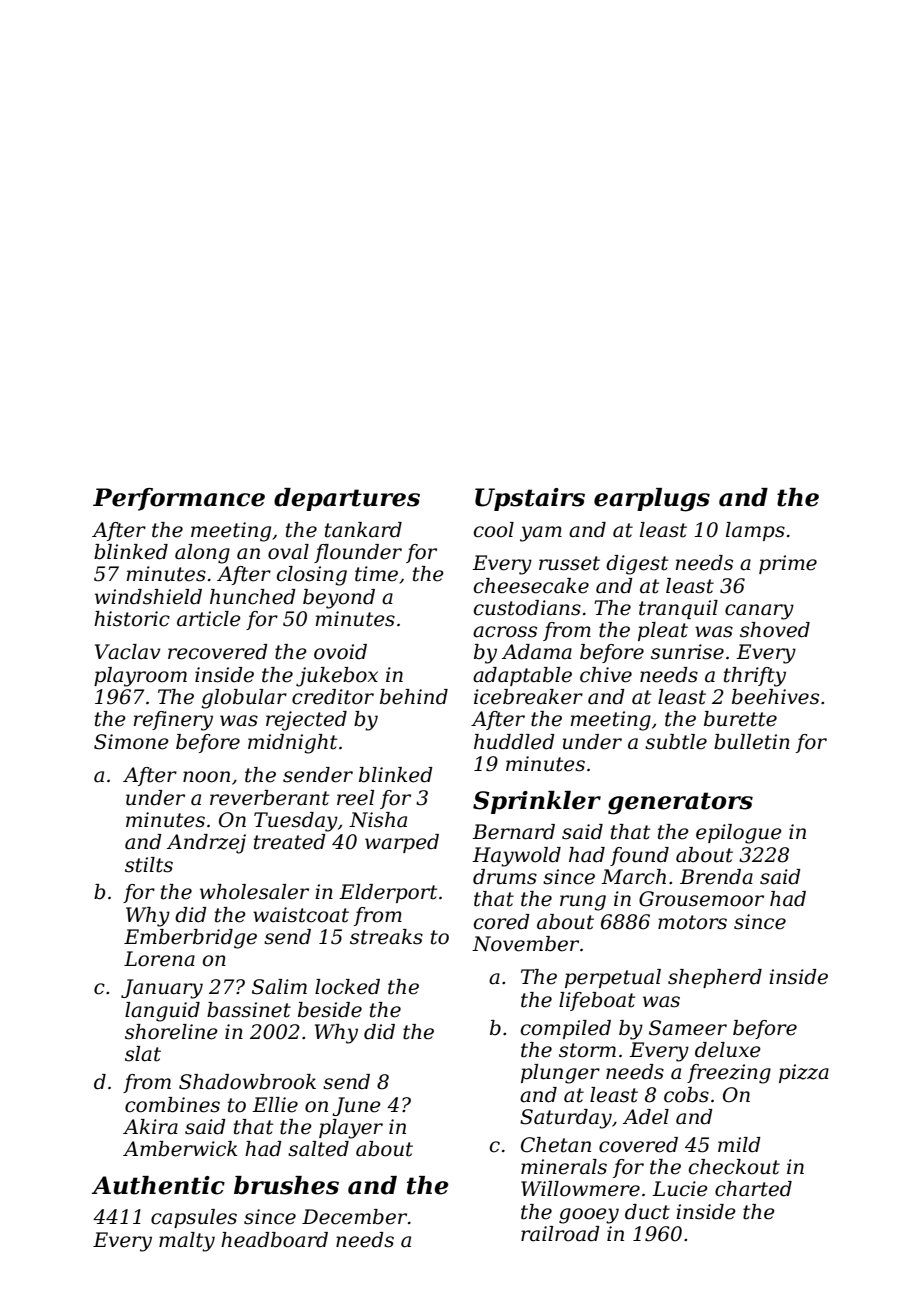 The image size is (924, 1314). I want to click on slat, so click(143, 1054).
